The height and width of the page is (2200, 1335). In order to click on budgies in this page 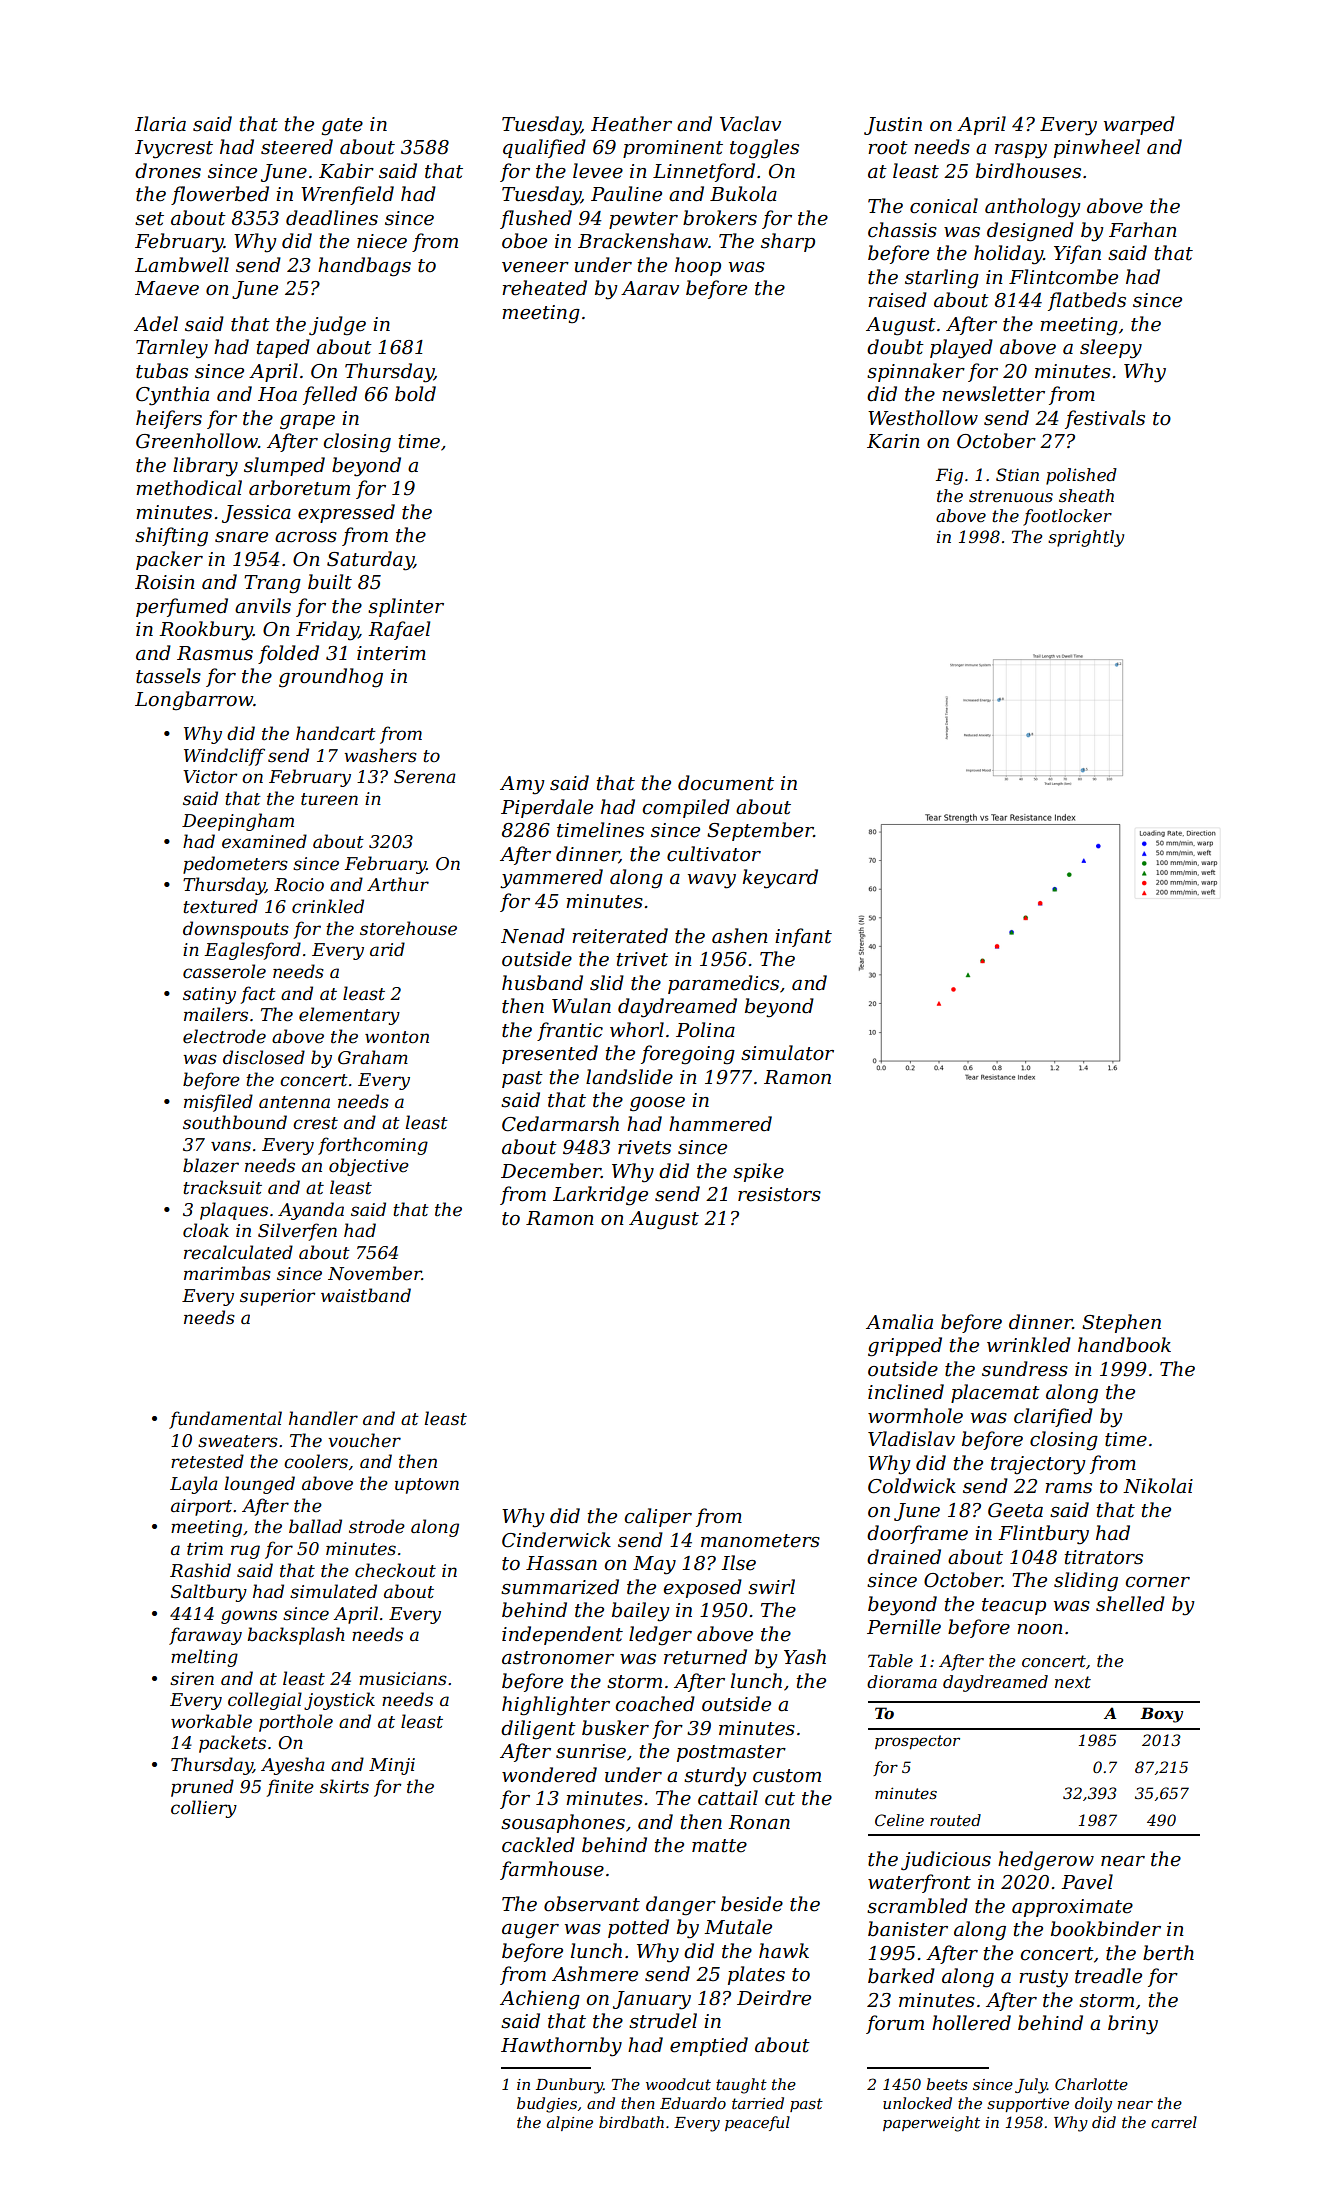, I will do `click(547, 2105)`.
